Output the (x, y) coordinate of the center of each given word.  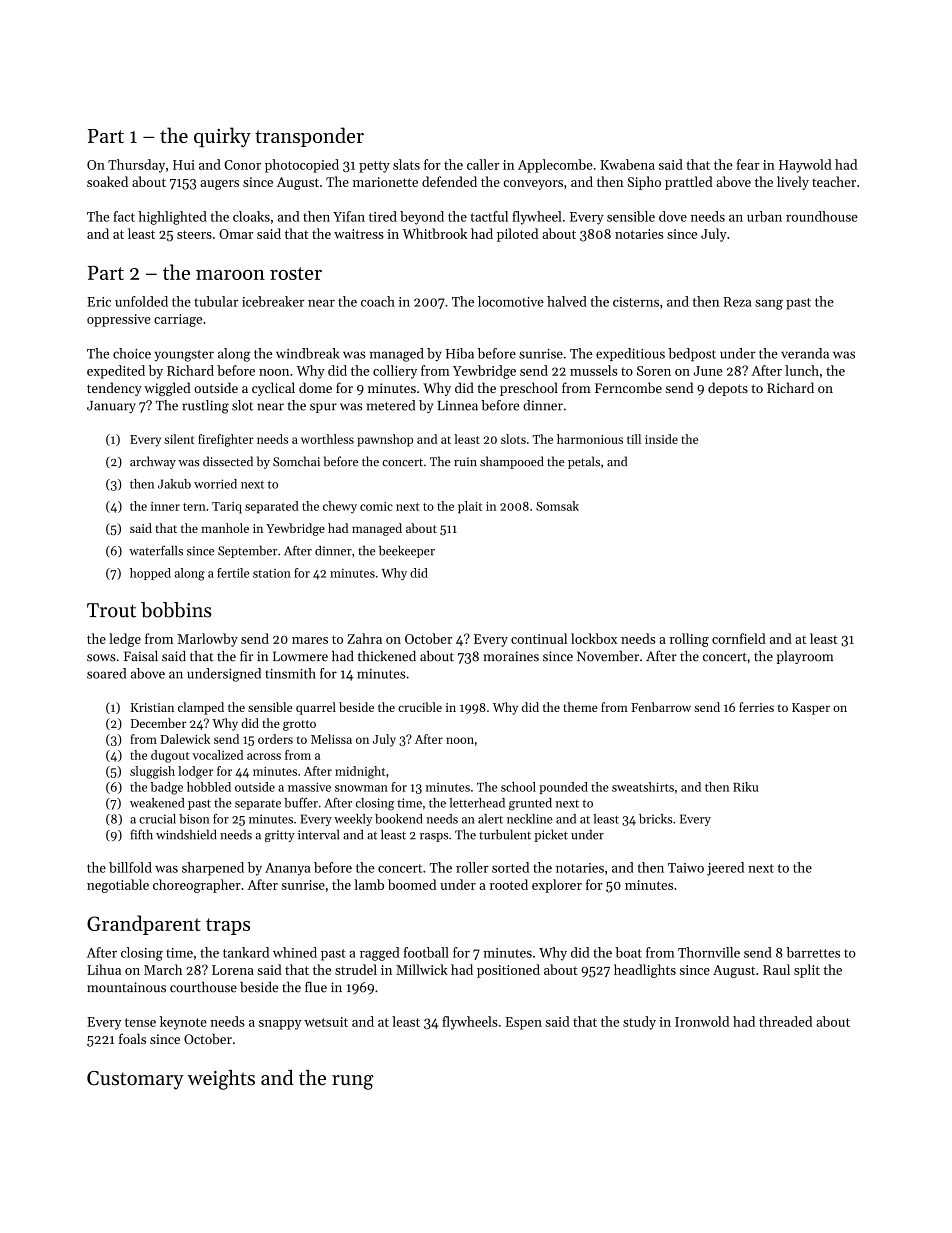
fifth (141, 834)
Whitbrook (434, 233)
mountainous (126, 987)
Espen (523, 1023)
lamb (369, 884)
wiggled (167, 389)
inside (661, 439)
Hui (184, 165)
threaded (785, 1021)
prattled (689, 183)
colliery (395, 372)
